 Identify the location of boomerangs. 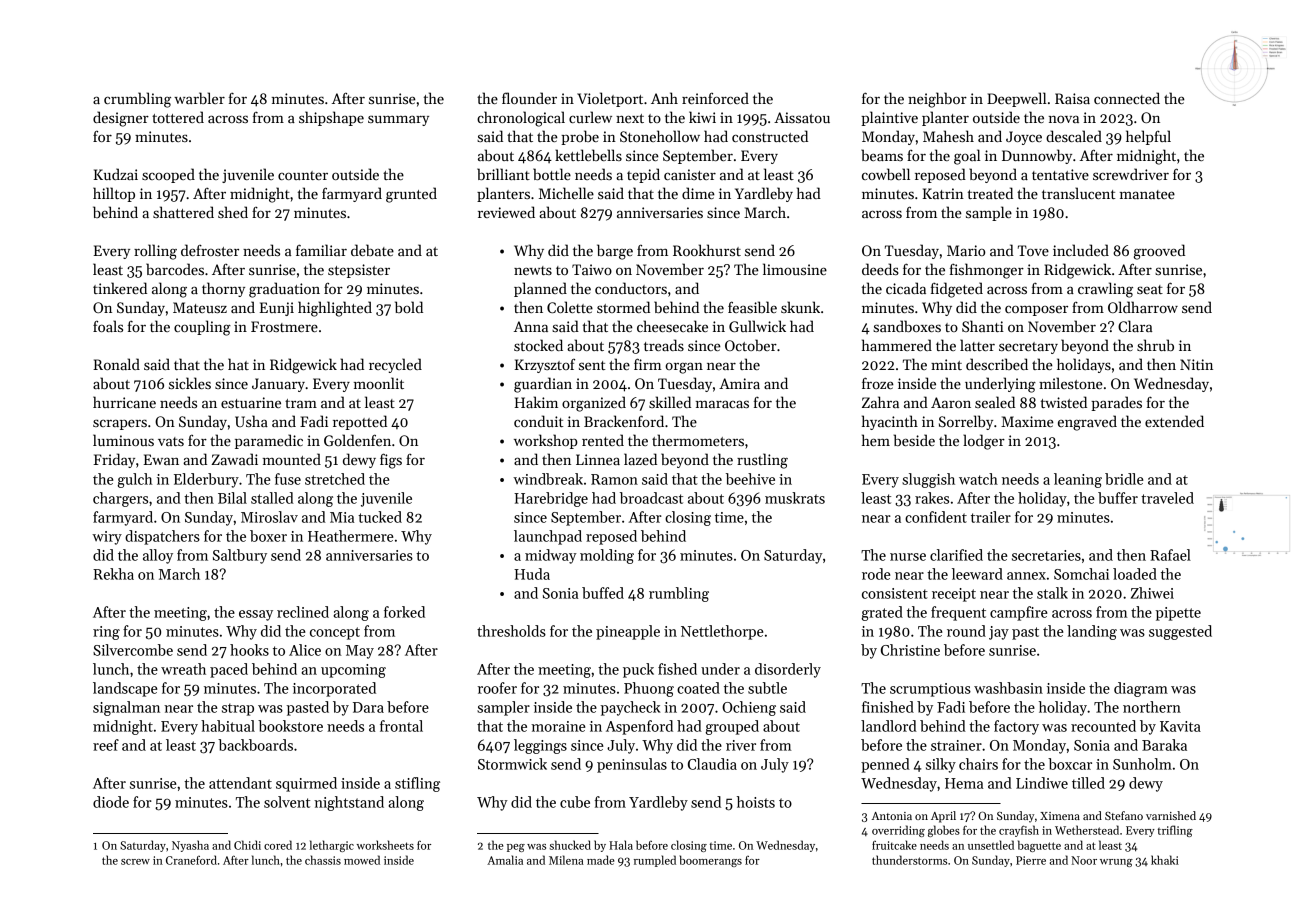
(710, 861).
